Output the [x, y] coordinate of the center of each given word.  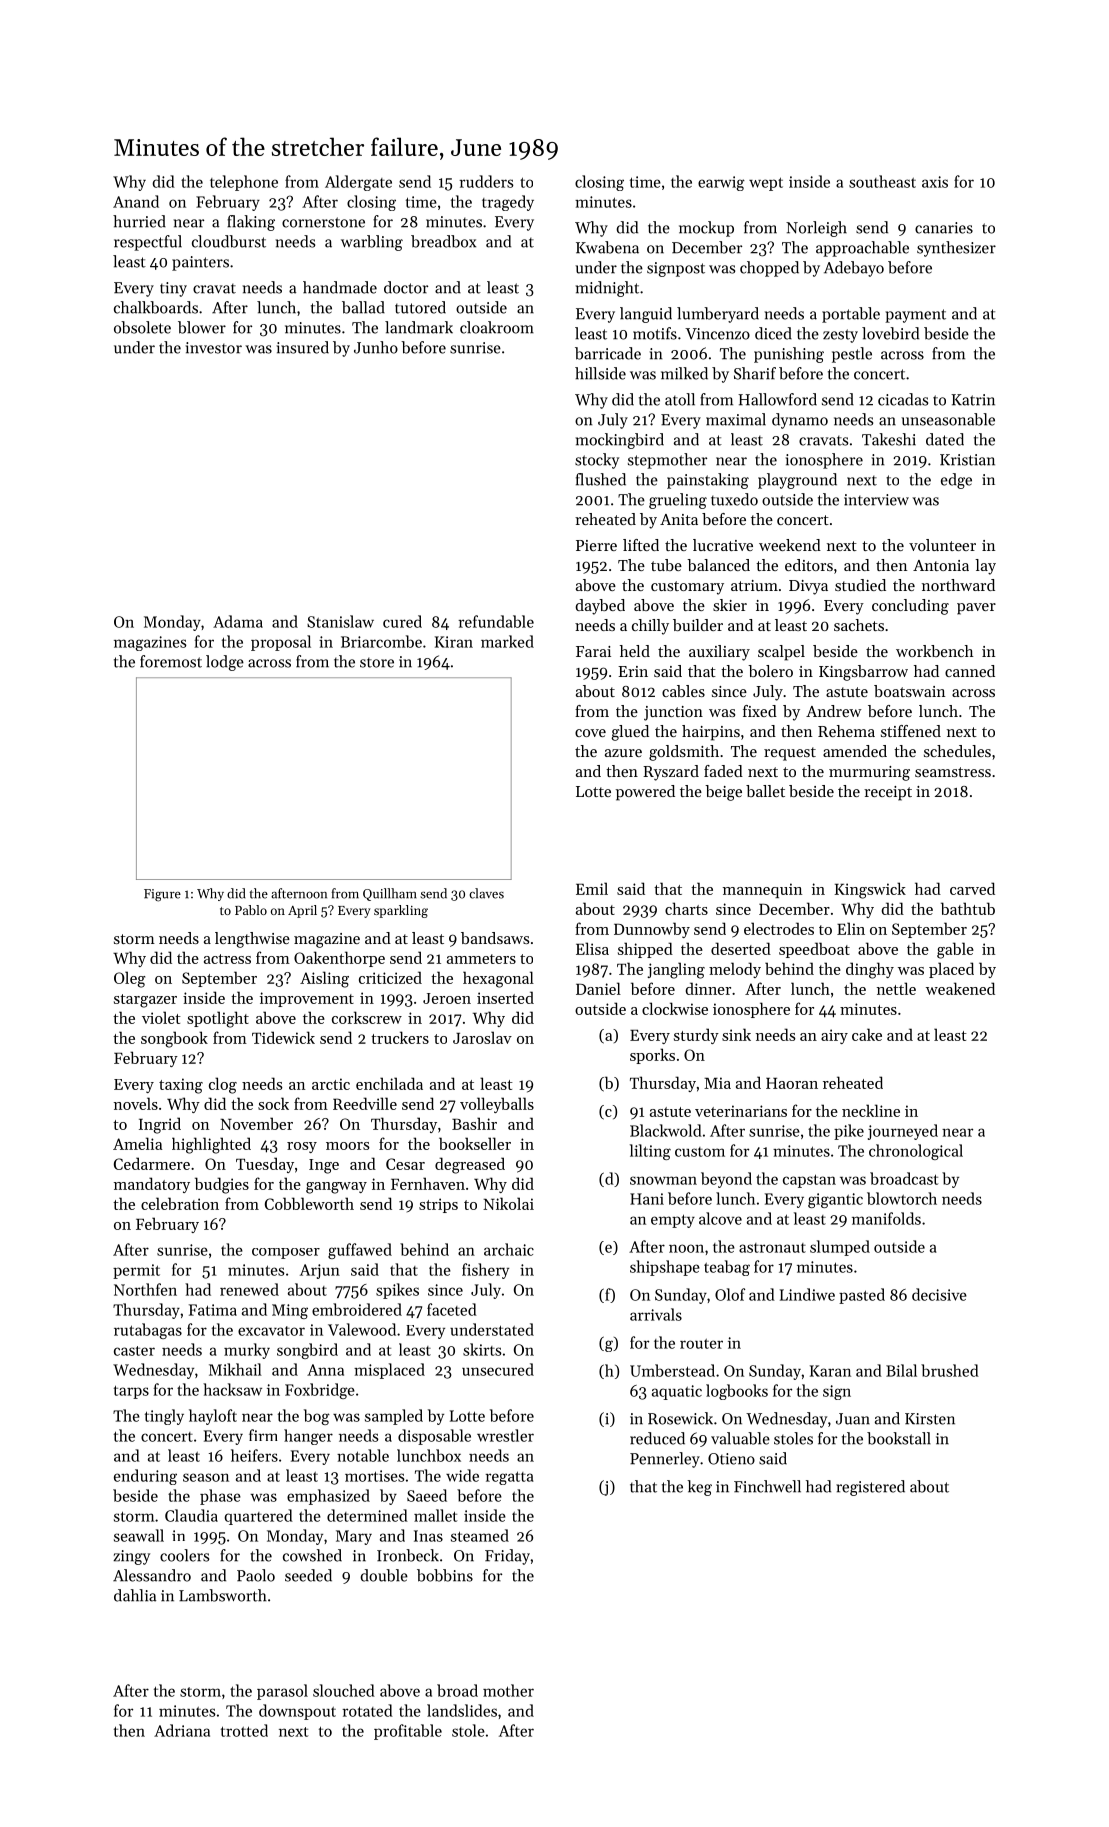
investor [214, 348]
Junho [376, 347]
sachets [859, 625]
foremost [171, 661]
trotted [244, 1730]
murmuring [869, 773]
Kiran [454, 642]
